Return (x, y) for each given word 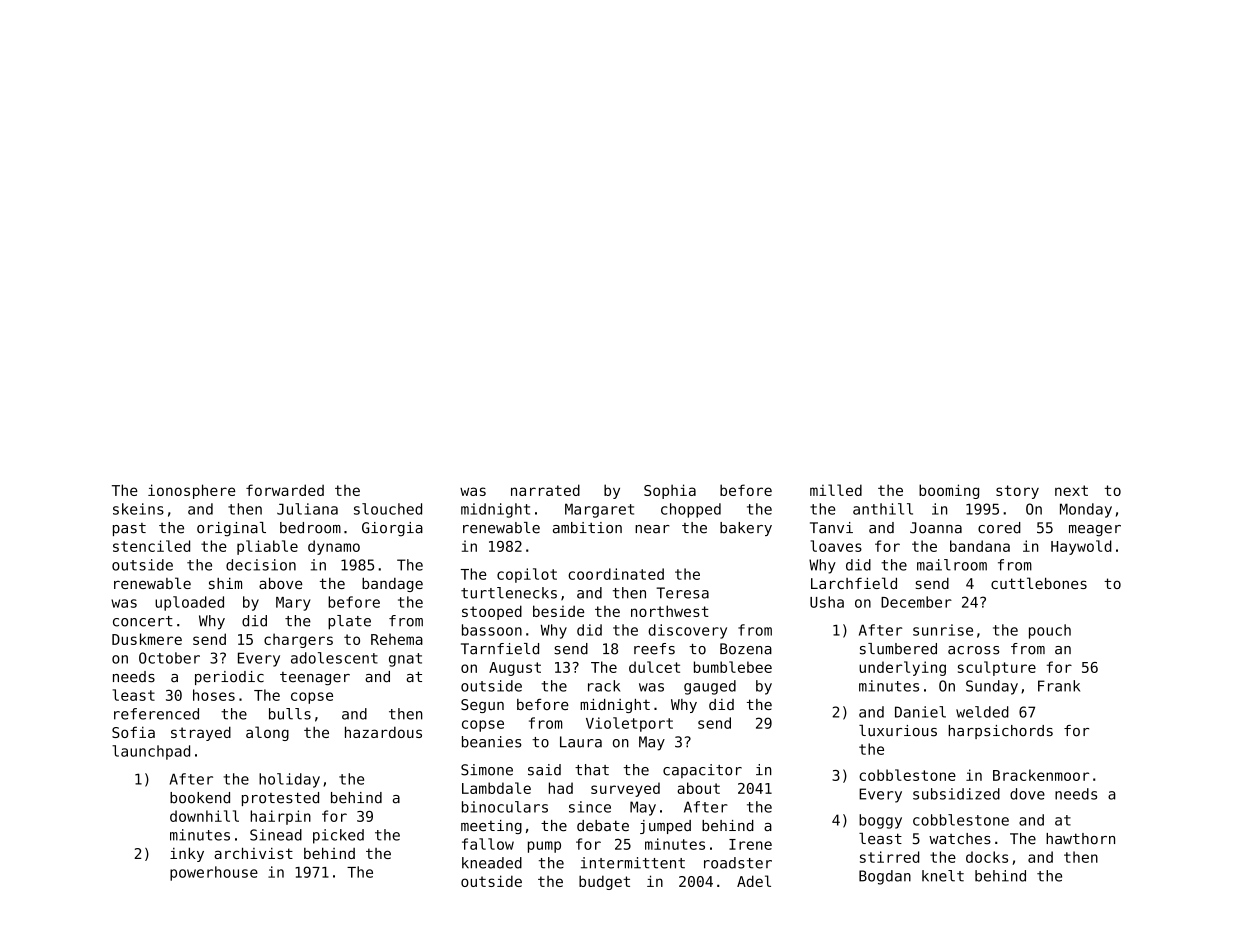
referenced (156, 714)
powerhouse (214, 873)
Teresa (682, 593)
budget (604, 882)
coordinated (616, 574)
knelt (943, 876)
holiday (289, 780)
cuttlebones (1039, 583)
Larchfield (854, 583)
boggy (880, 821)
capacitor (702, 771)
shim (225, 583)
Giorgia (392, 529)
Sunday (992, 687)
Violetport (629, 724)
